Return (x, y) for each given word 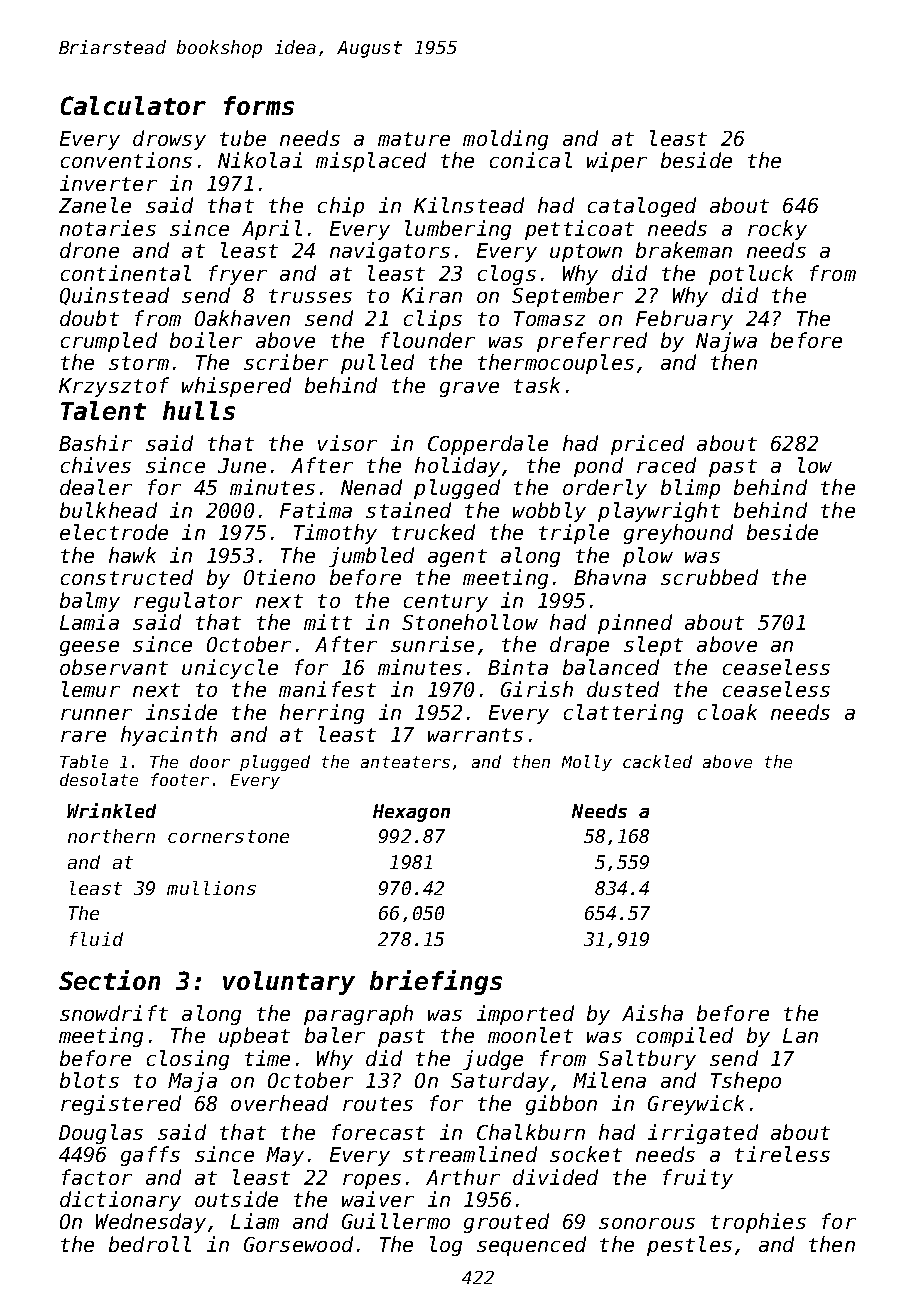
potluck (751, 275)
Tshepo (746, 1082)
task (537, 385)
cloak (727, 712)
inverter (108, 183)
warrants (475, 735)
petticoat (579, 230)
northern (111, 836)
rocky (777, 230)
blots (89, 1080)
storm (139, 363)
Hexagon (411, 813)
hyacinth (169, 736)
